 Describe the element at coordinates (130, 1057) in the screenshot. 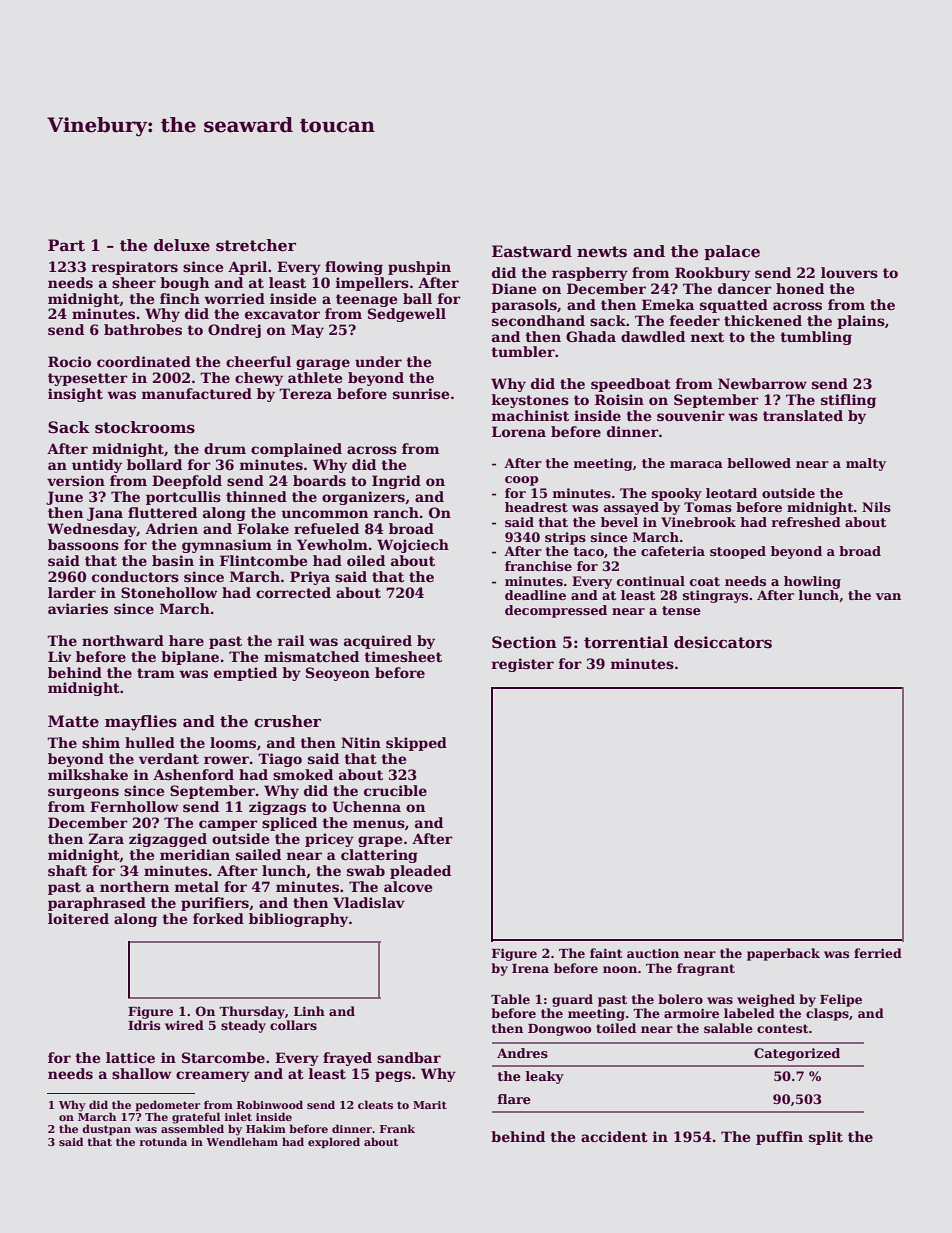

I see `lattice` at that location.
